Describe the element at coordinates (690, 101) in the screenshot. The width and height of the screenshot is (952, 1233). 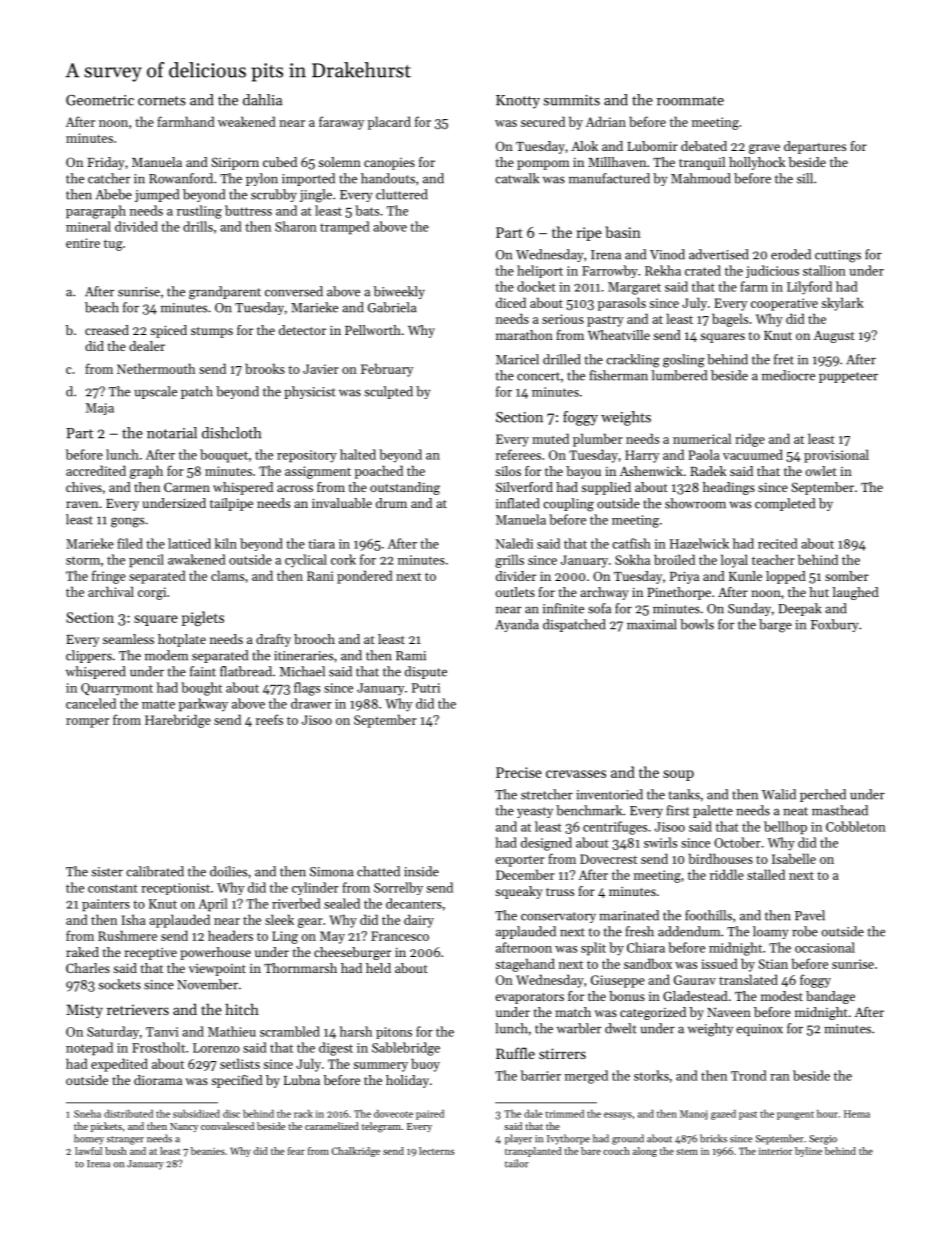
I see `roommate` at that location.
